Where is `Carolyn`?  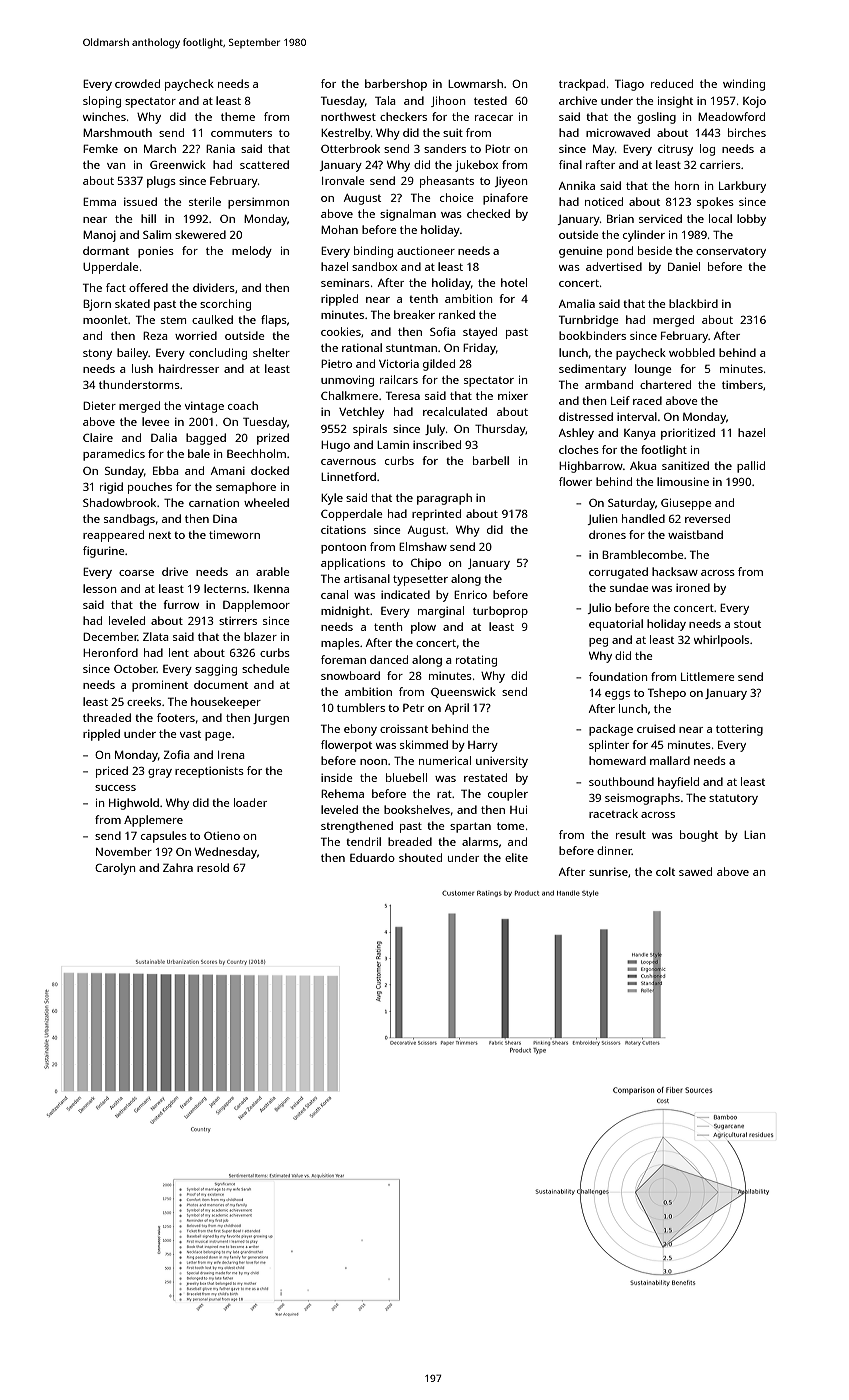
Carolyn is located at coordinates (115, 869).
